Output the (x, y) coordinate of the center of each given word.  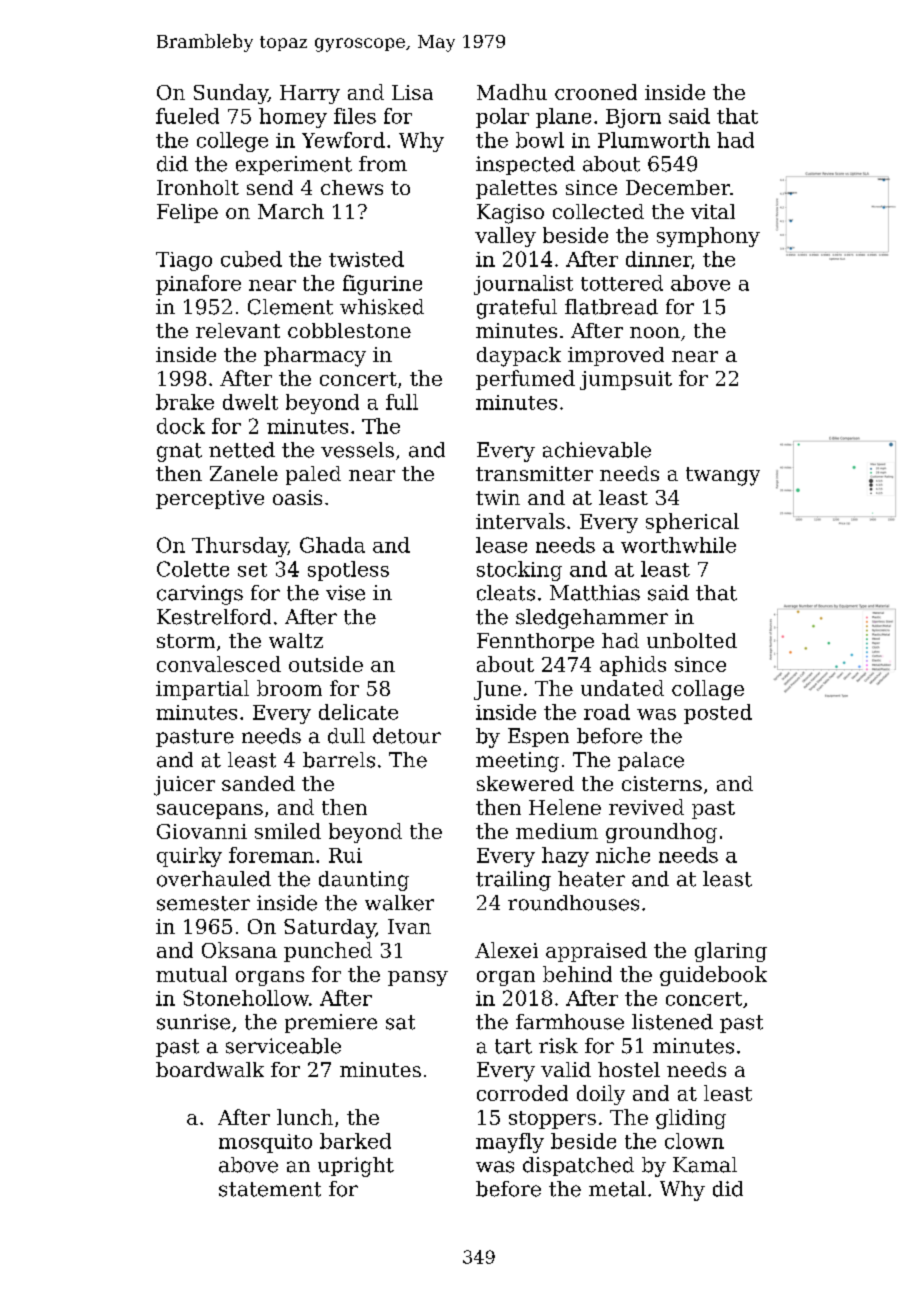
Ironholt (198, 187)
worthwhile (678, 545)
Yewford (343, 140)
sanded (258, 783)
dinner (658, 259)
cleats (506, 593)
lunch (305, 1117)
